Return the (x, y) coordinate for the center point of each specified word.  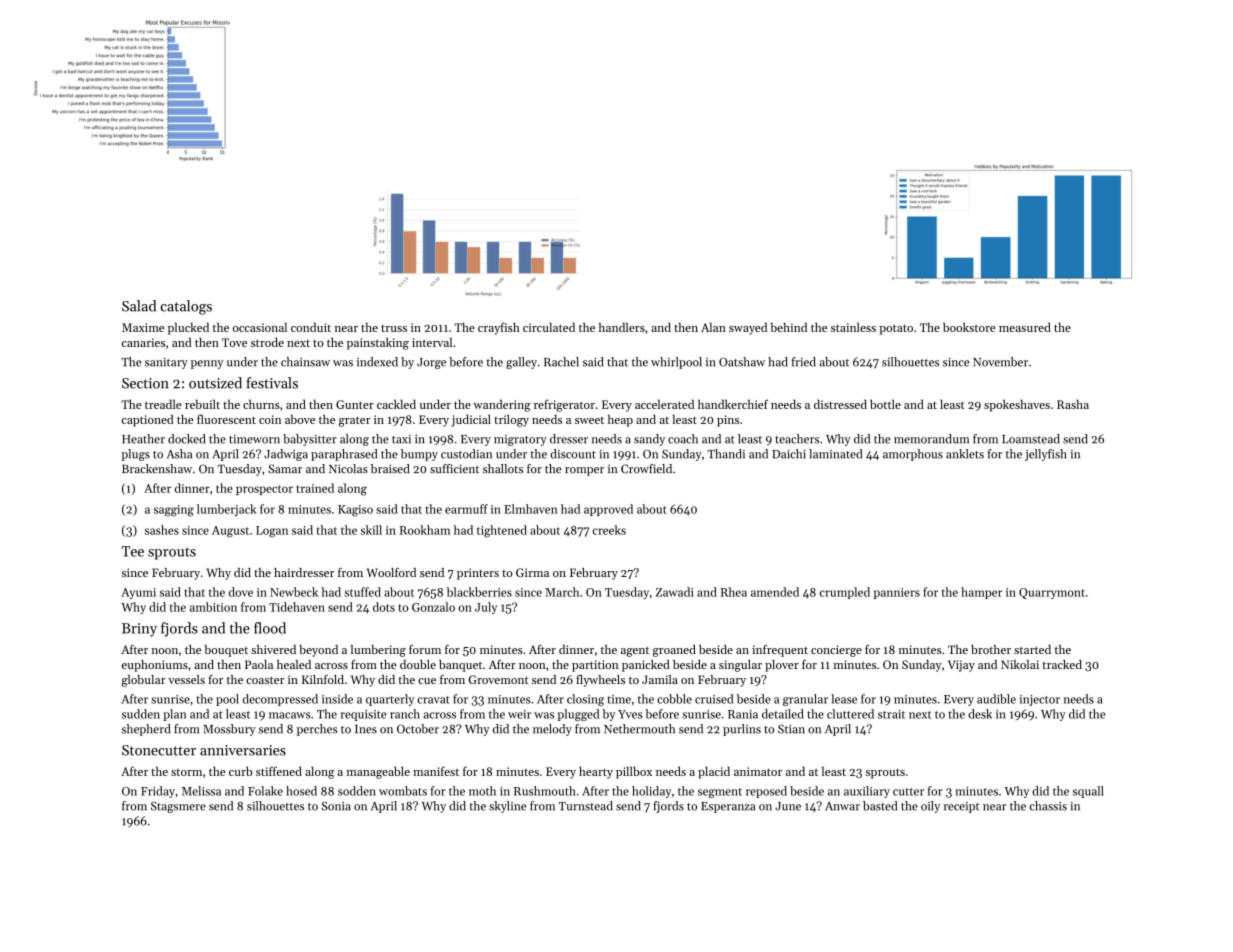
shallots (503, 469)
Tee (132, 551)
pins (728, 421)
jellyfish (1046, 455)
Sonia (336, 806)
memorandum (931, 439)
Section (145, 383)
